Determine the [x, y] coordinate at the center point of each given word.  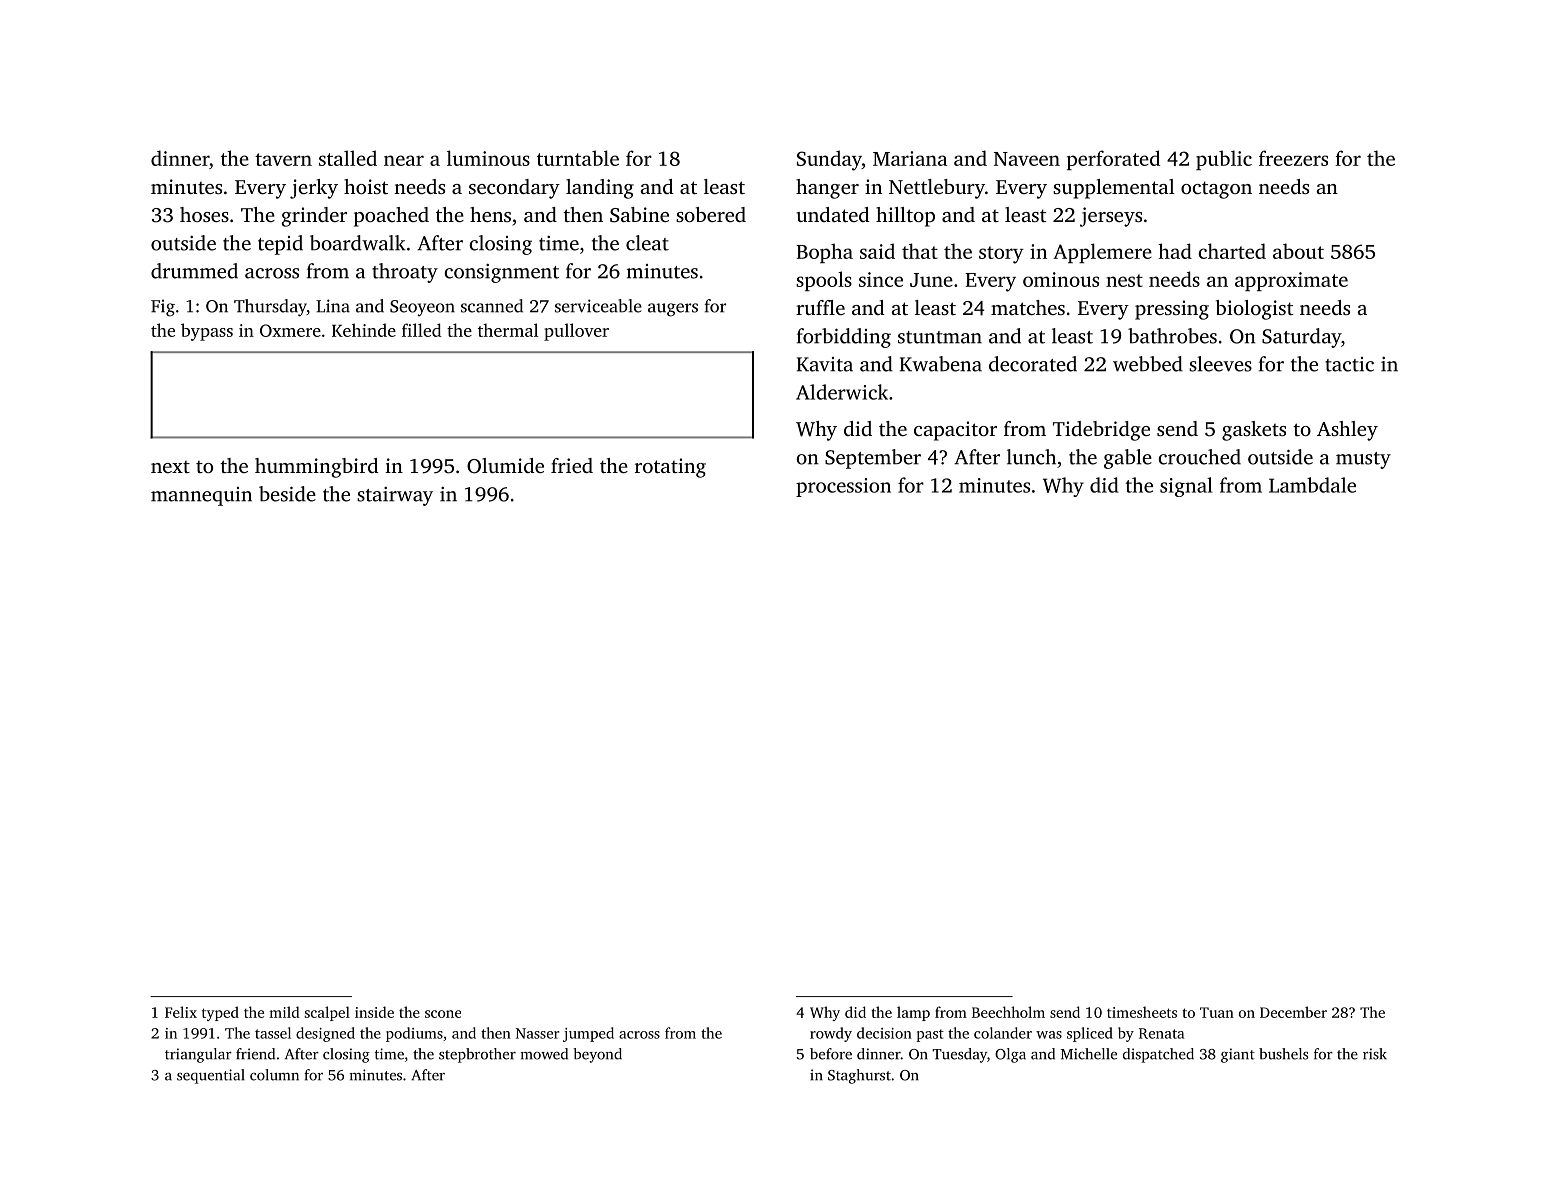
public [1224, 160]
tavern [283, 159]
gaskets [1254, 431]
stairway [395, 496]
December [1293, 1012]
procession [843, 487]
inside [374, 1012]
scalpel [327, 1013]
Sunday [829, 160]
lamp [913, 1013]
